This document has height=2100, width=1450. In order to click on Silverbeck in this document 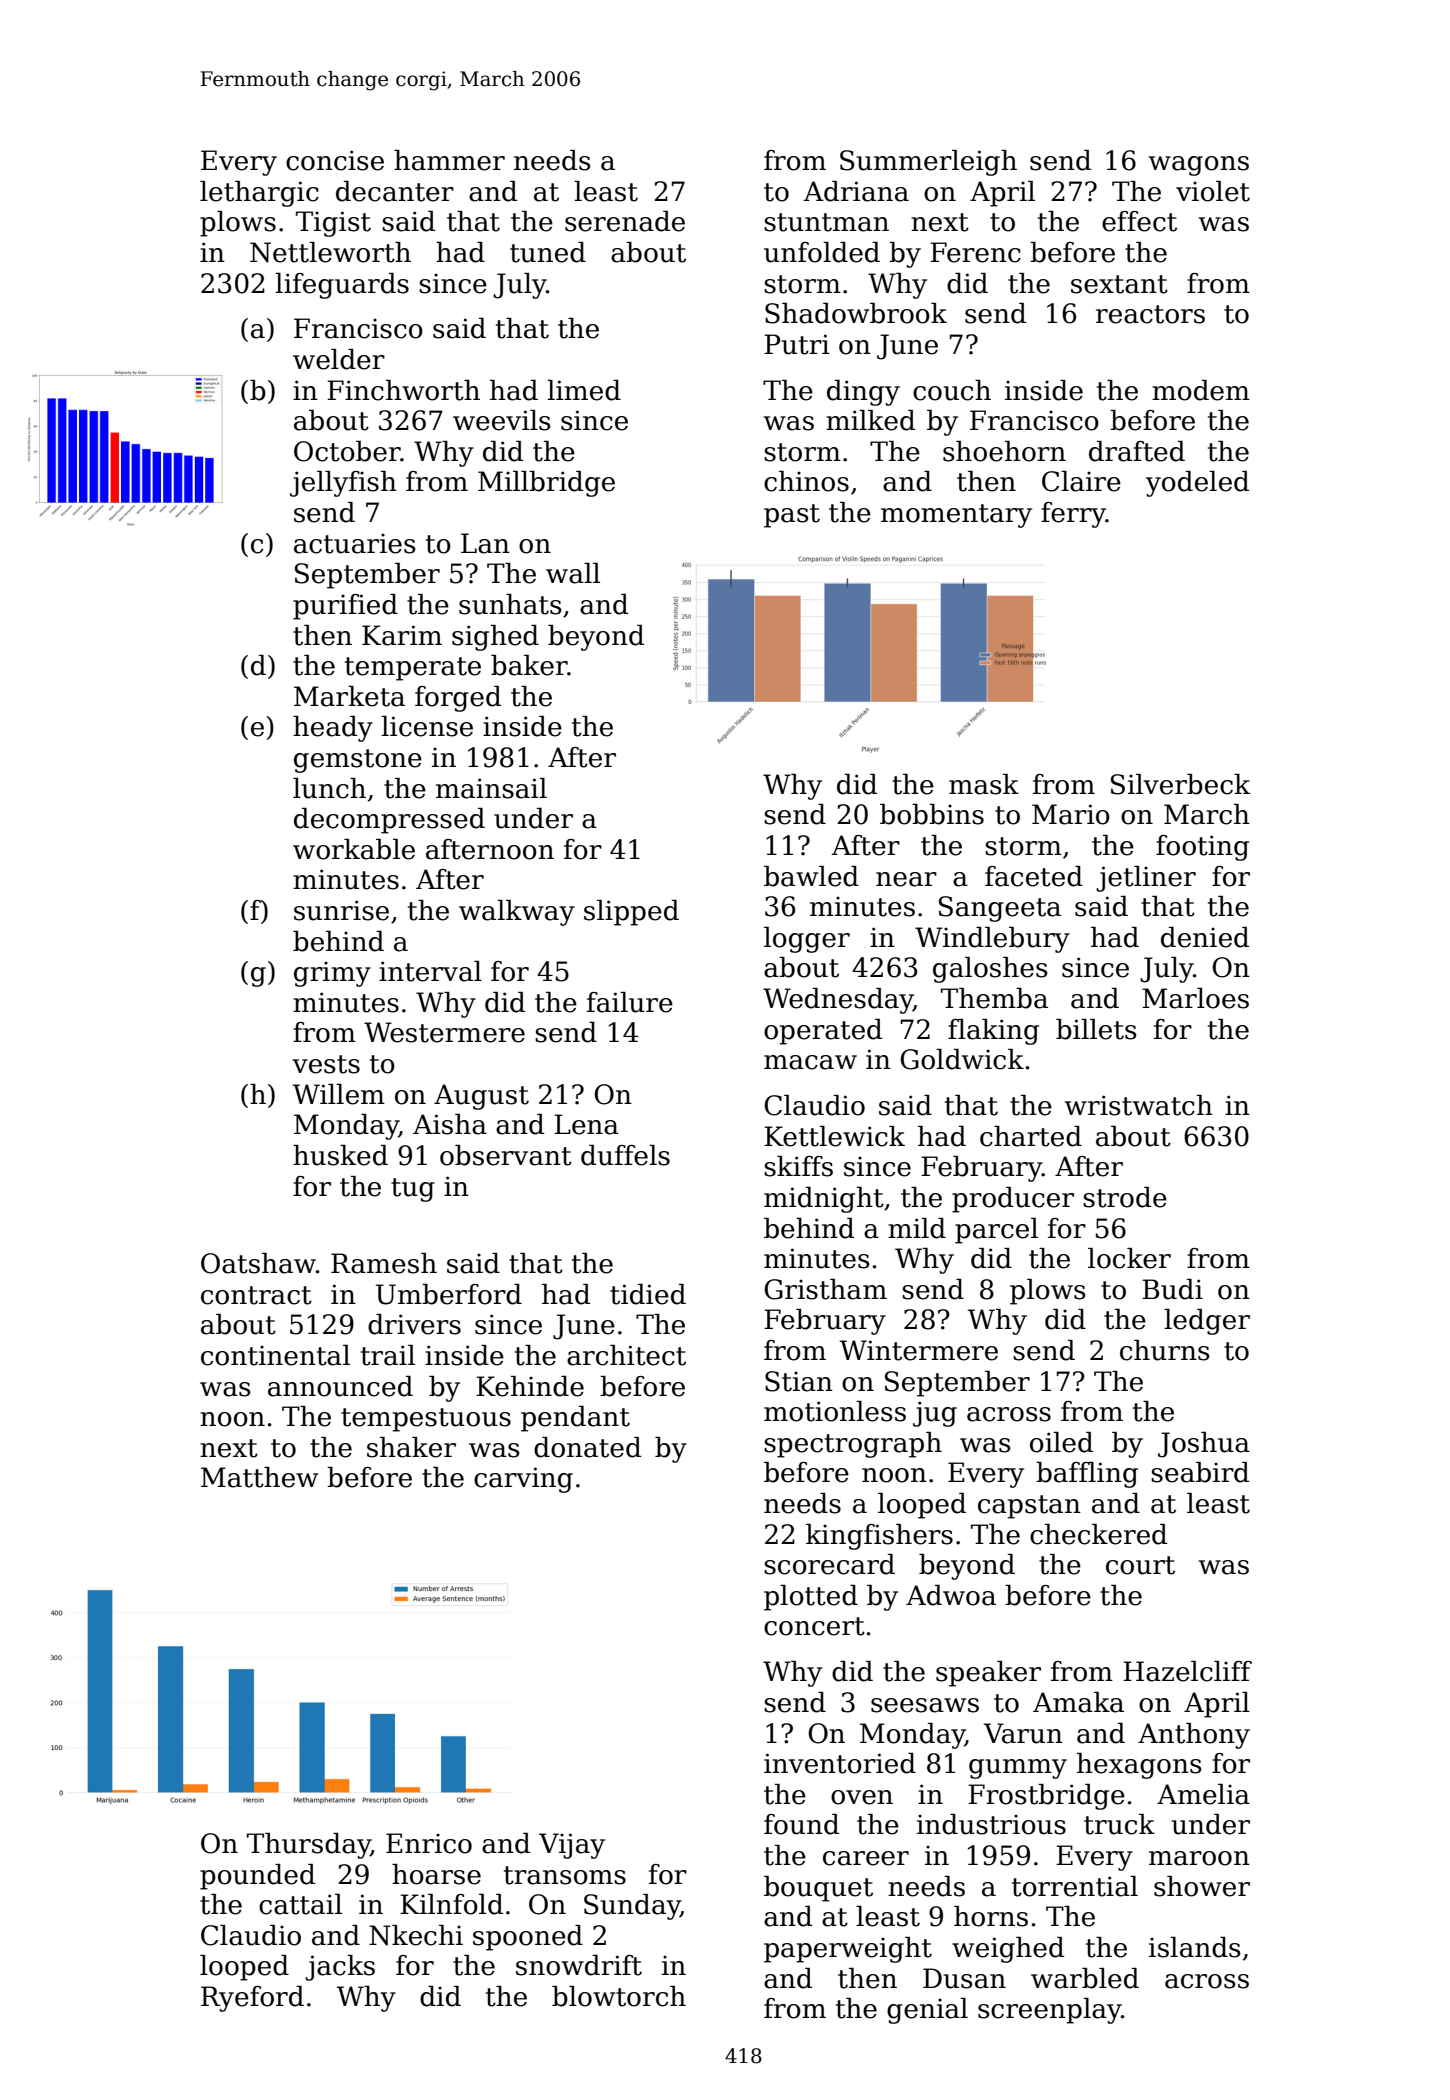, I will do `click(1181, 784)`.
